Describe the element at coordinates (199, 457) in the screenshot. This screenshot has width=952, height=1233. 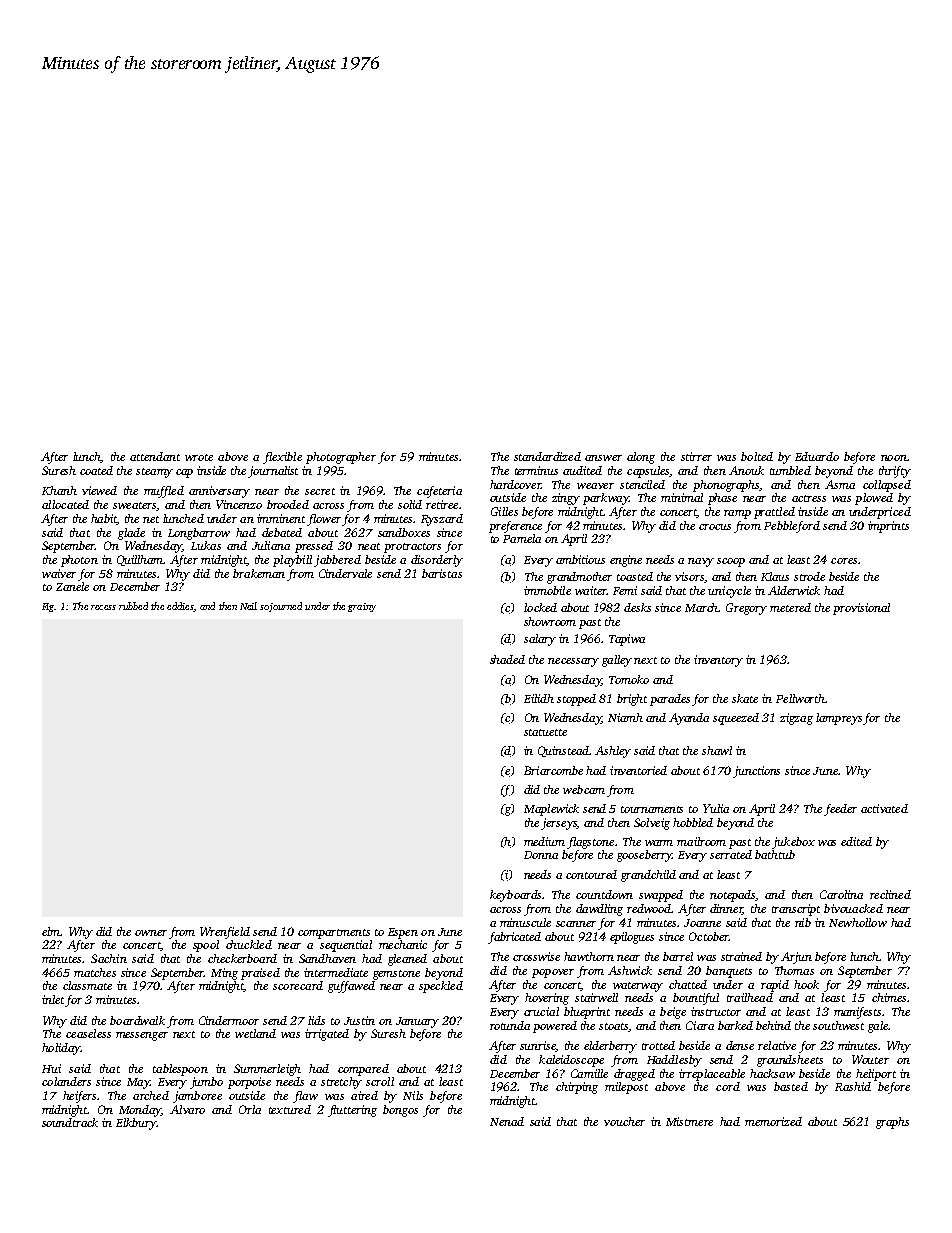
I see `wrote` at that location.
